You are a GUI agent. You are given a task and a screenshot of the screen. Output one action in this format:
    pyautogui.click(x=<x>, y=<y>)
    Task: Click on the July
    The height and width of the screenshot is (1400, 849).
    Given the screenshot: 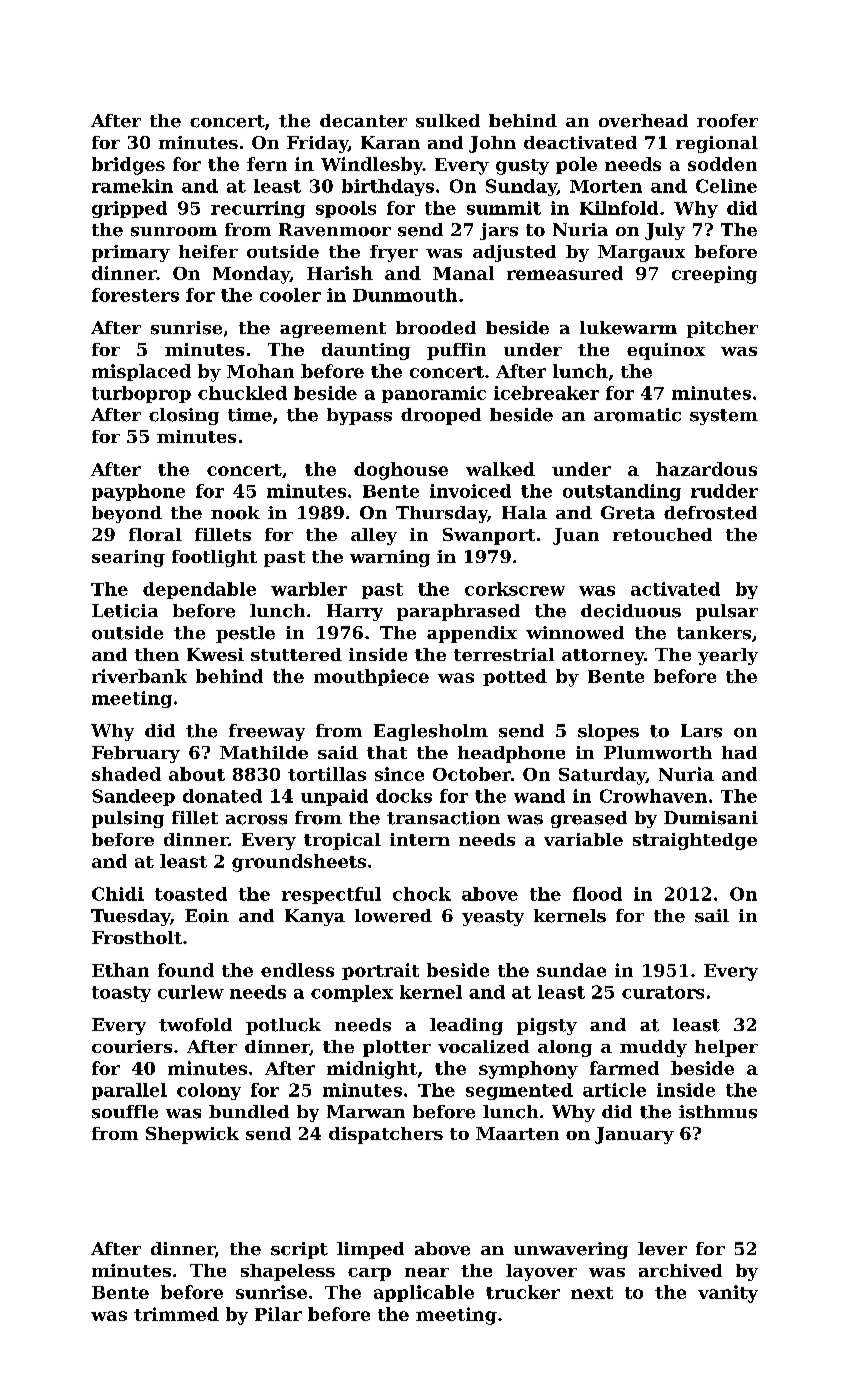 What is the action you would take?
    pyautogui.click(x=665, y=231)
